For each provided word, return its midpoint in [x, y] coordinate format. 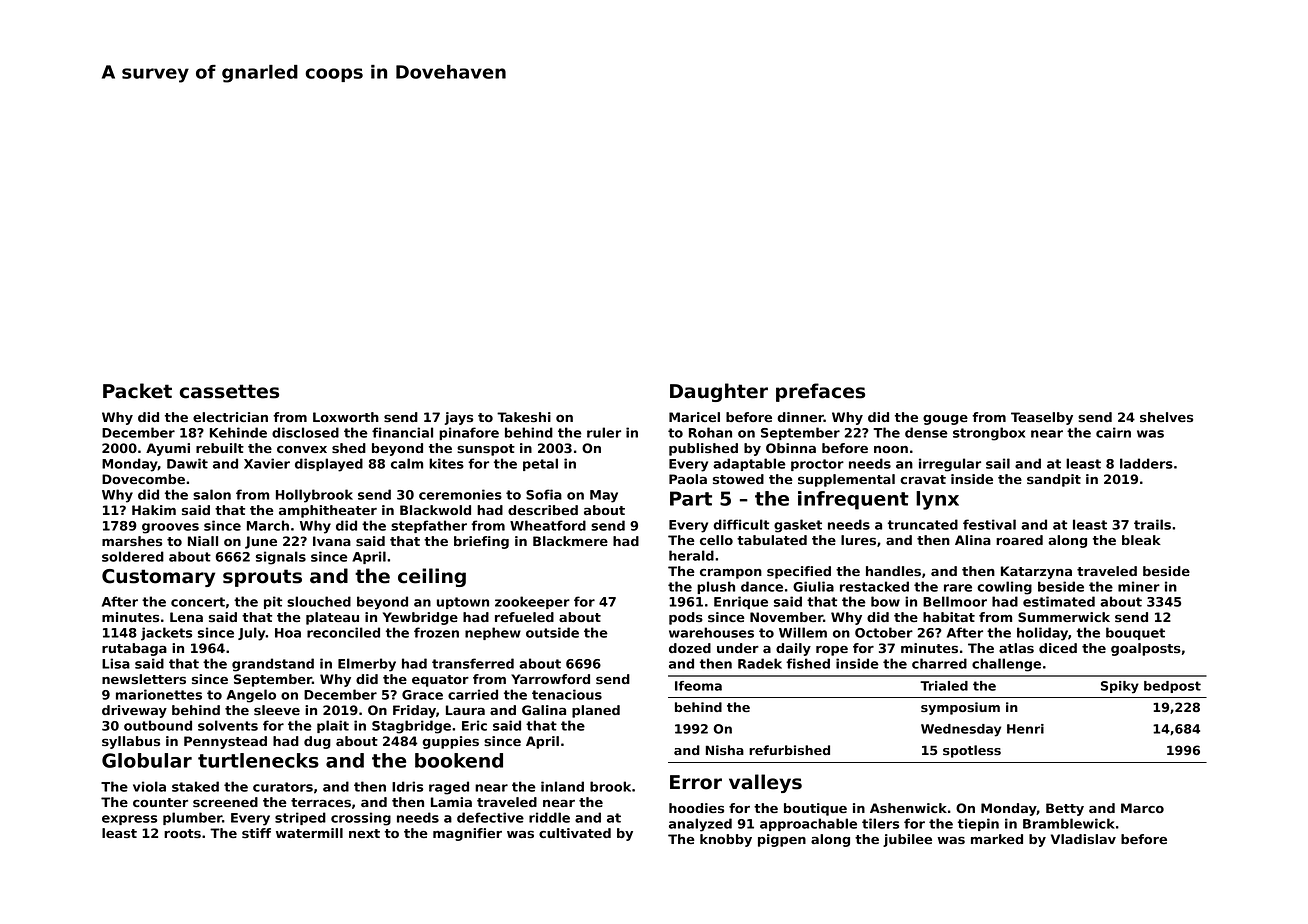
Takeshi [524, 417]
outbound [158, 725]
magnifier [467, 834]
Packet [137, 391]
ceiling [432, 577]
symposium [960, 708]
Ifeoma [698, 686]
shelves [1166, 417]
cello [716, 540]
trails [1152, 524]
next [364, 833]
